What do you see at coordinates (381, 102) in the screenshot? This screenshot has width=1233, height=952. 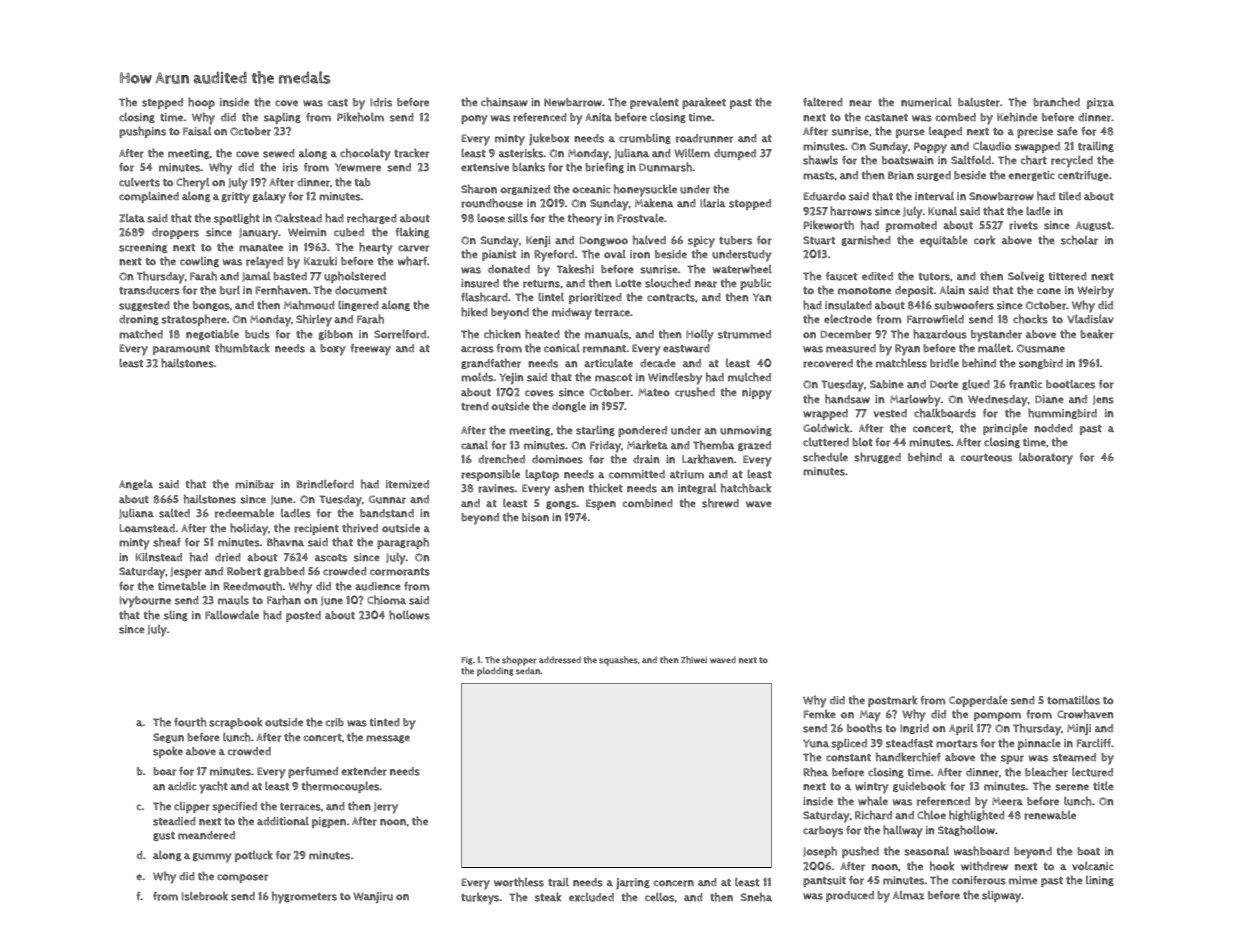 I see `Idris` at bounding box center [381, 102].
